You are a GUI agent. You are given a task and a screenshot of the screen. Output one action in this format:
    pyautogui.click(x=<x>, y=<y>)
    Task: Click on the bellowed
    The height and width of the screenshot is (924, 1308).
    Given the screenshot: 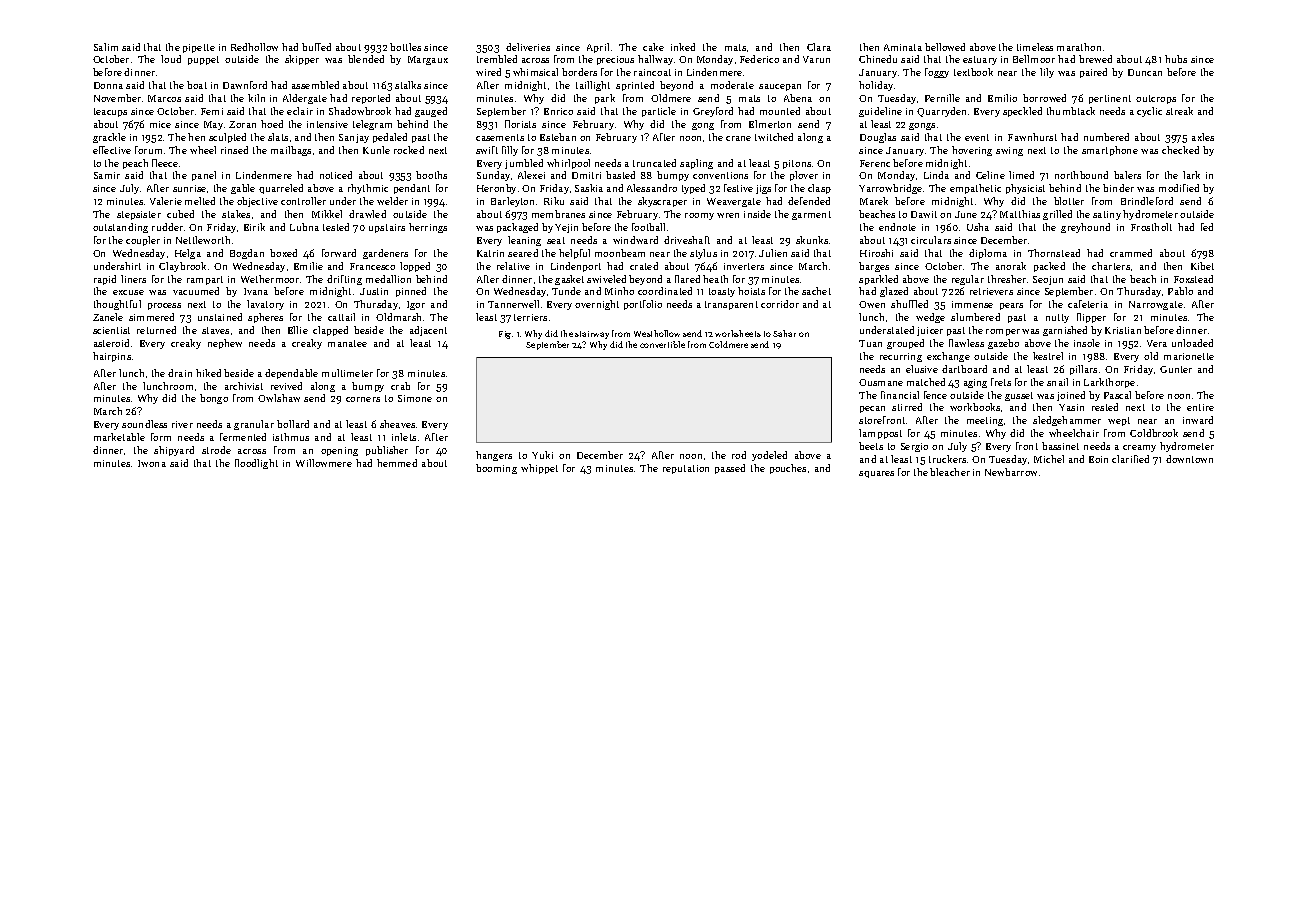 What is the action you would take?
    pyautogui.click(x=945, y=47)
